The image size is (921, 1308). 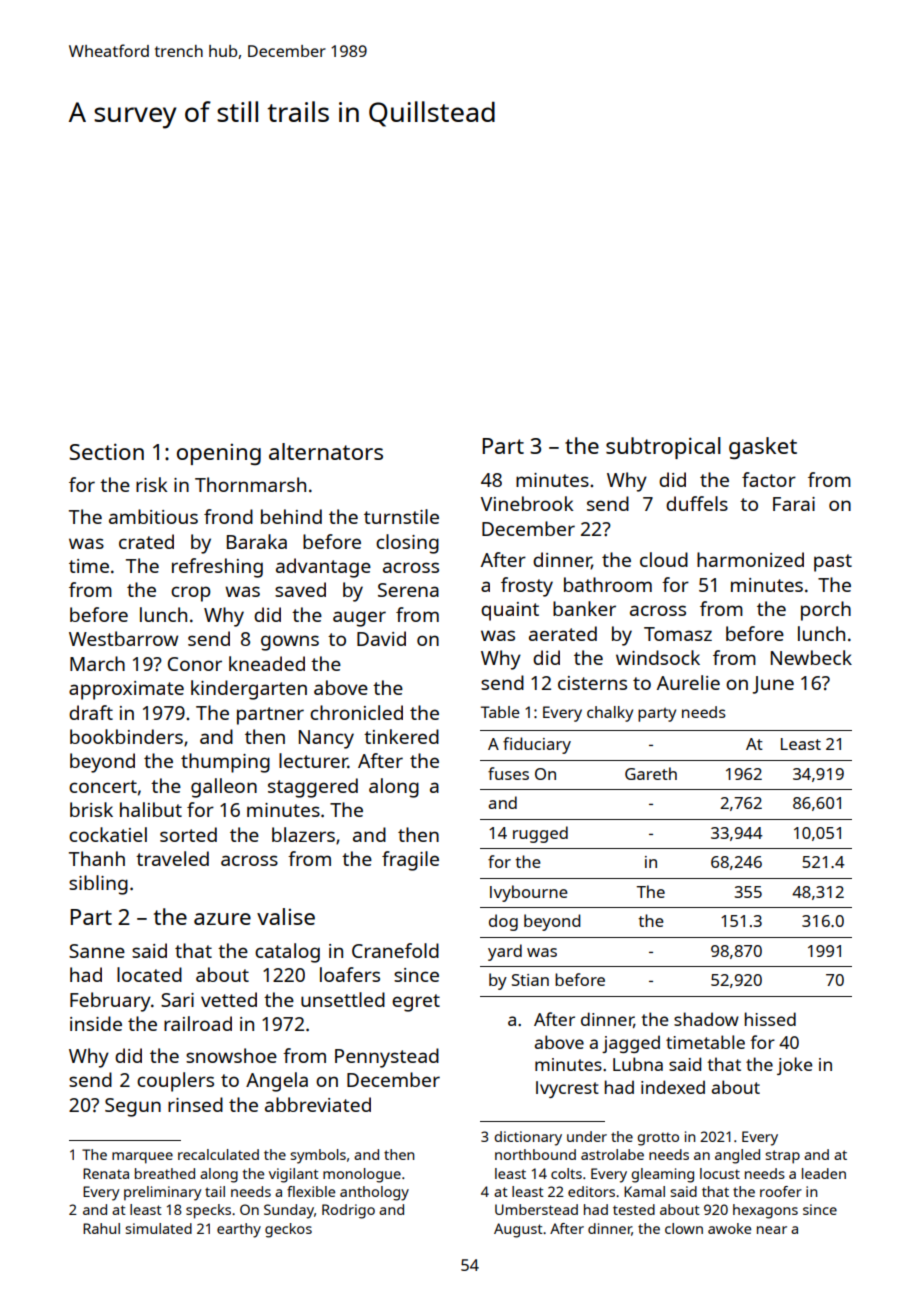 I want to click on duffels, so click(x=697, y=503).
